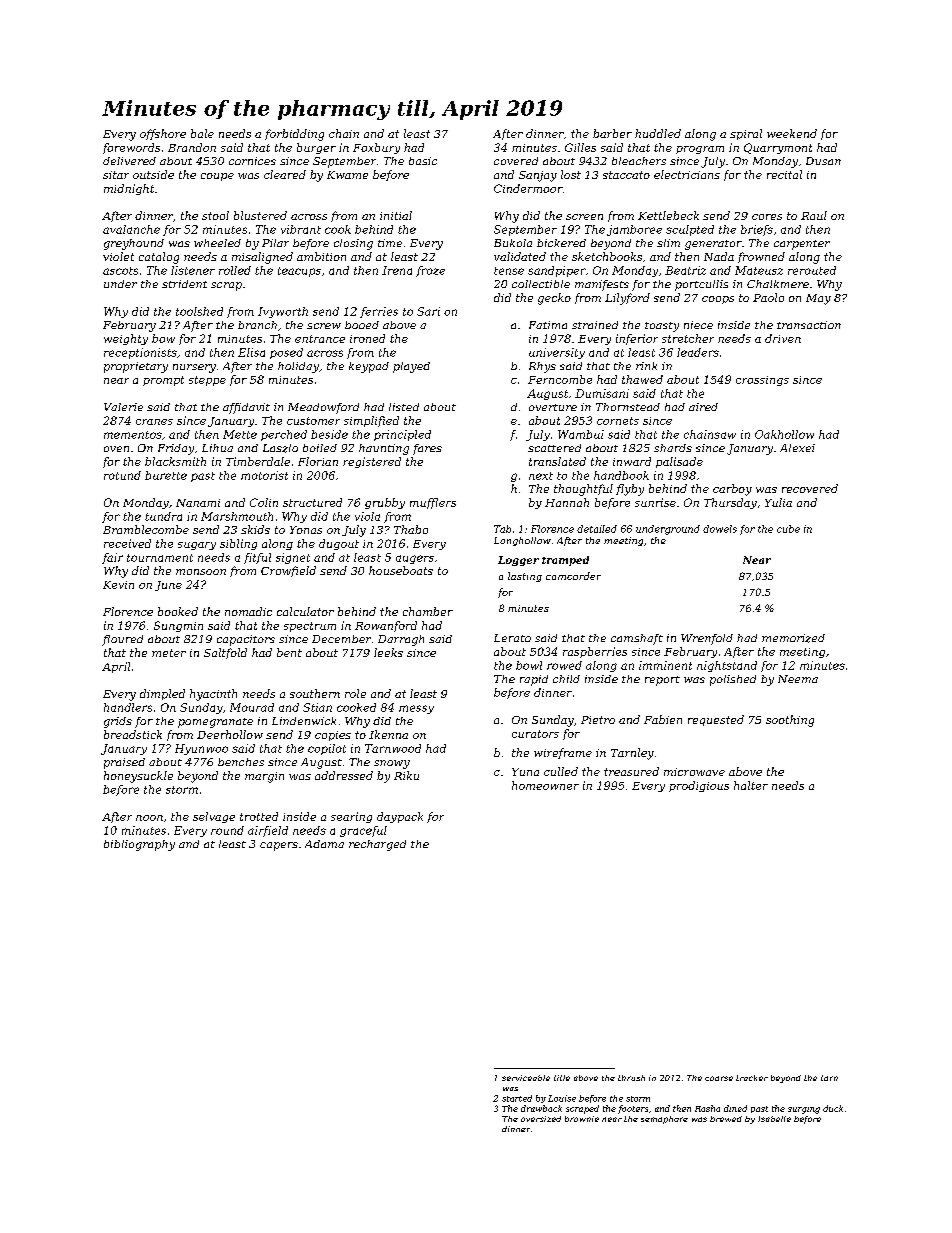  What do you see at coordinates (580, 147) in the document?
I see `Gilles` at bounding box center [580, 147].
